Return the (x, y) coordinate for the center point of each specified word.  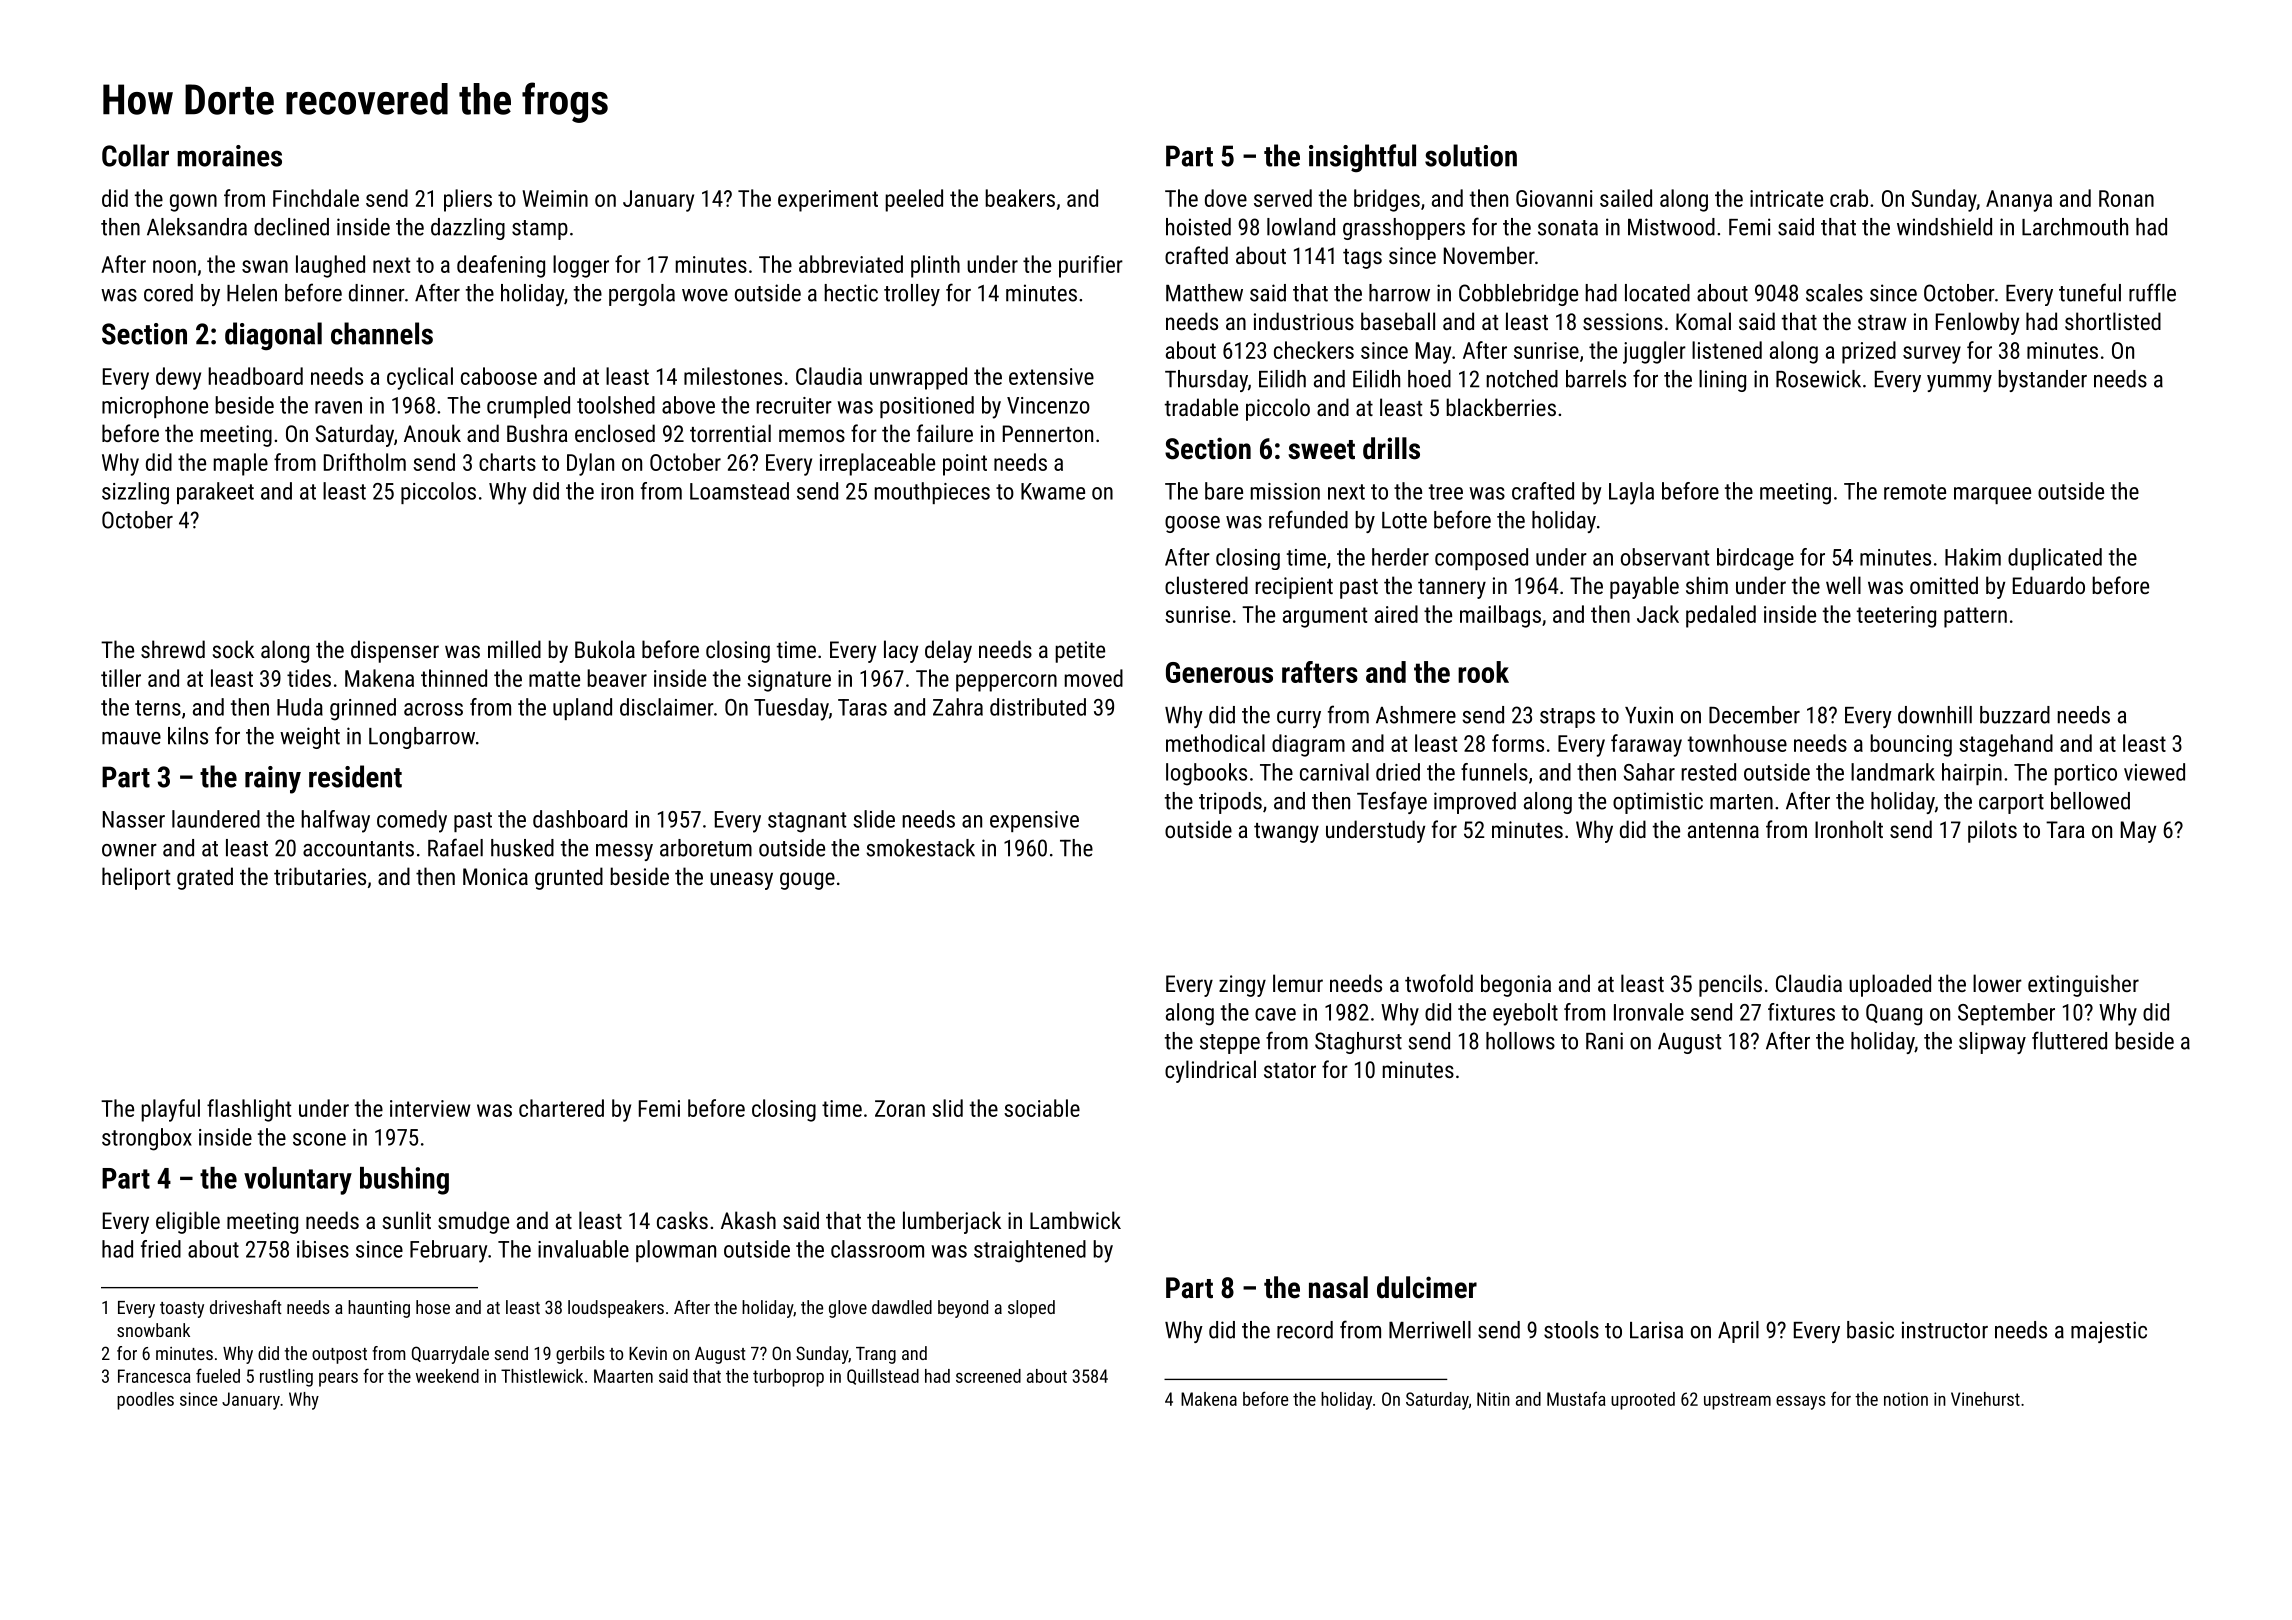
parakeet (215, 493)
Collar (135, 155)
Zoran (900, 1108)
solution (1471, 155)
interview (430, 1108)
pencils (1730, 985)
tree (1446, 492)
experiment (828, 201)
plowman (676, 1251)
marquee (1992, 495)
